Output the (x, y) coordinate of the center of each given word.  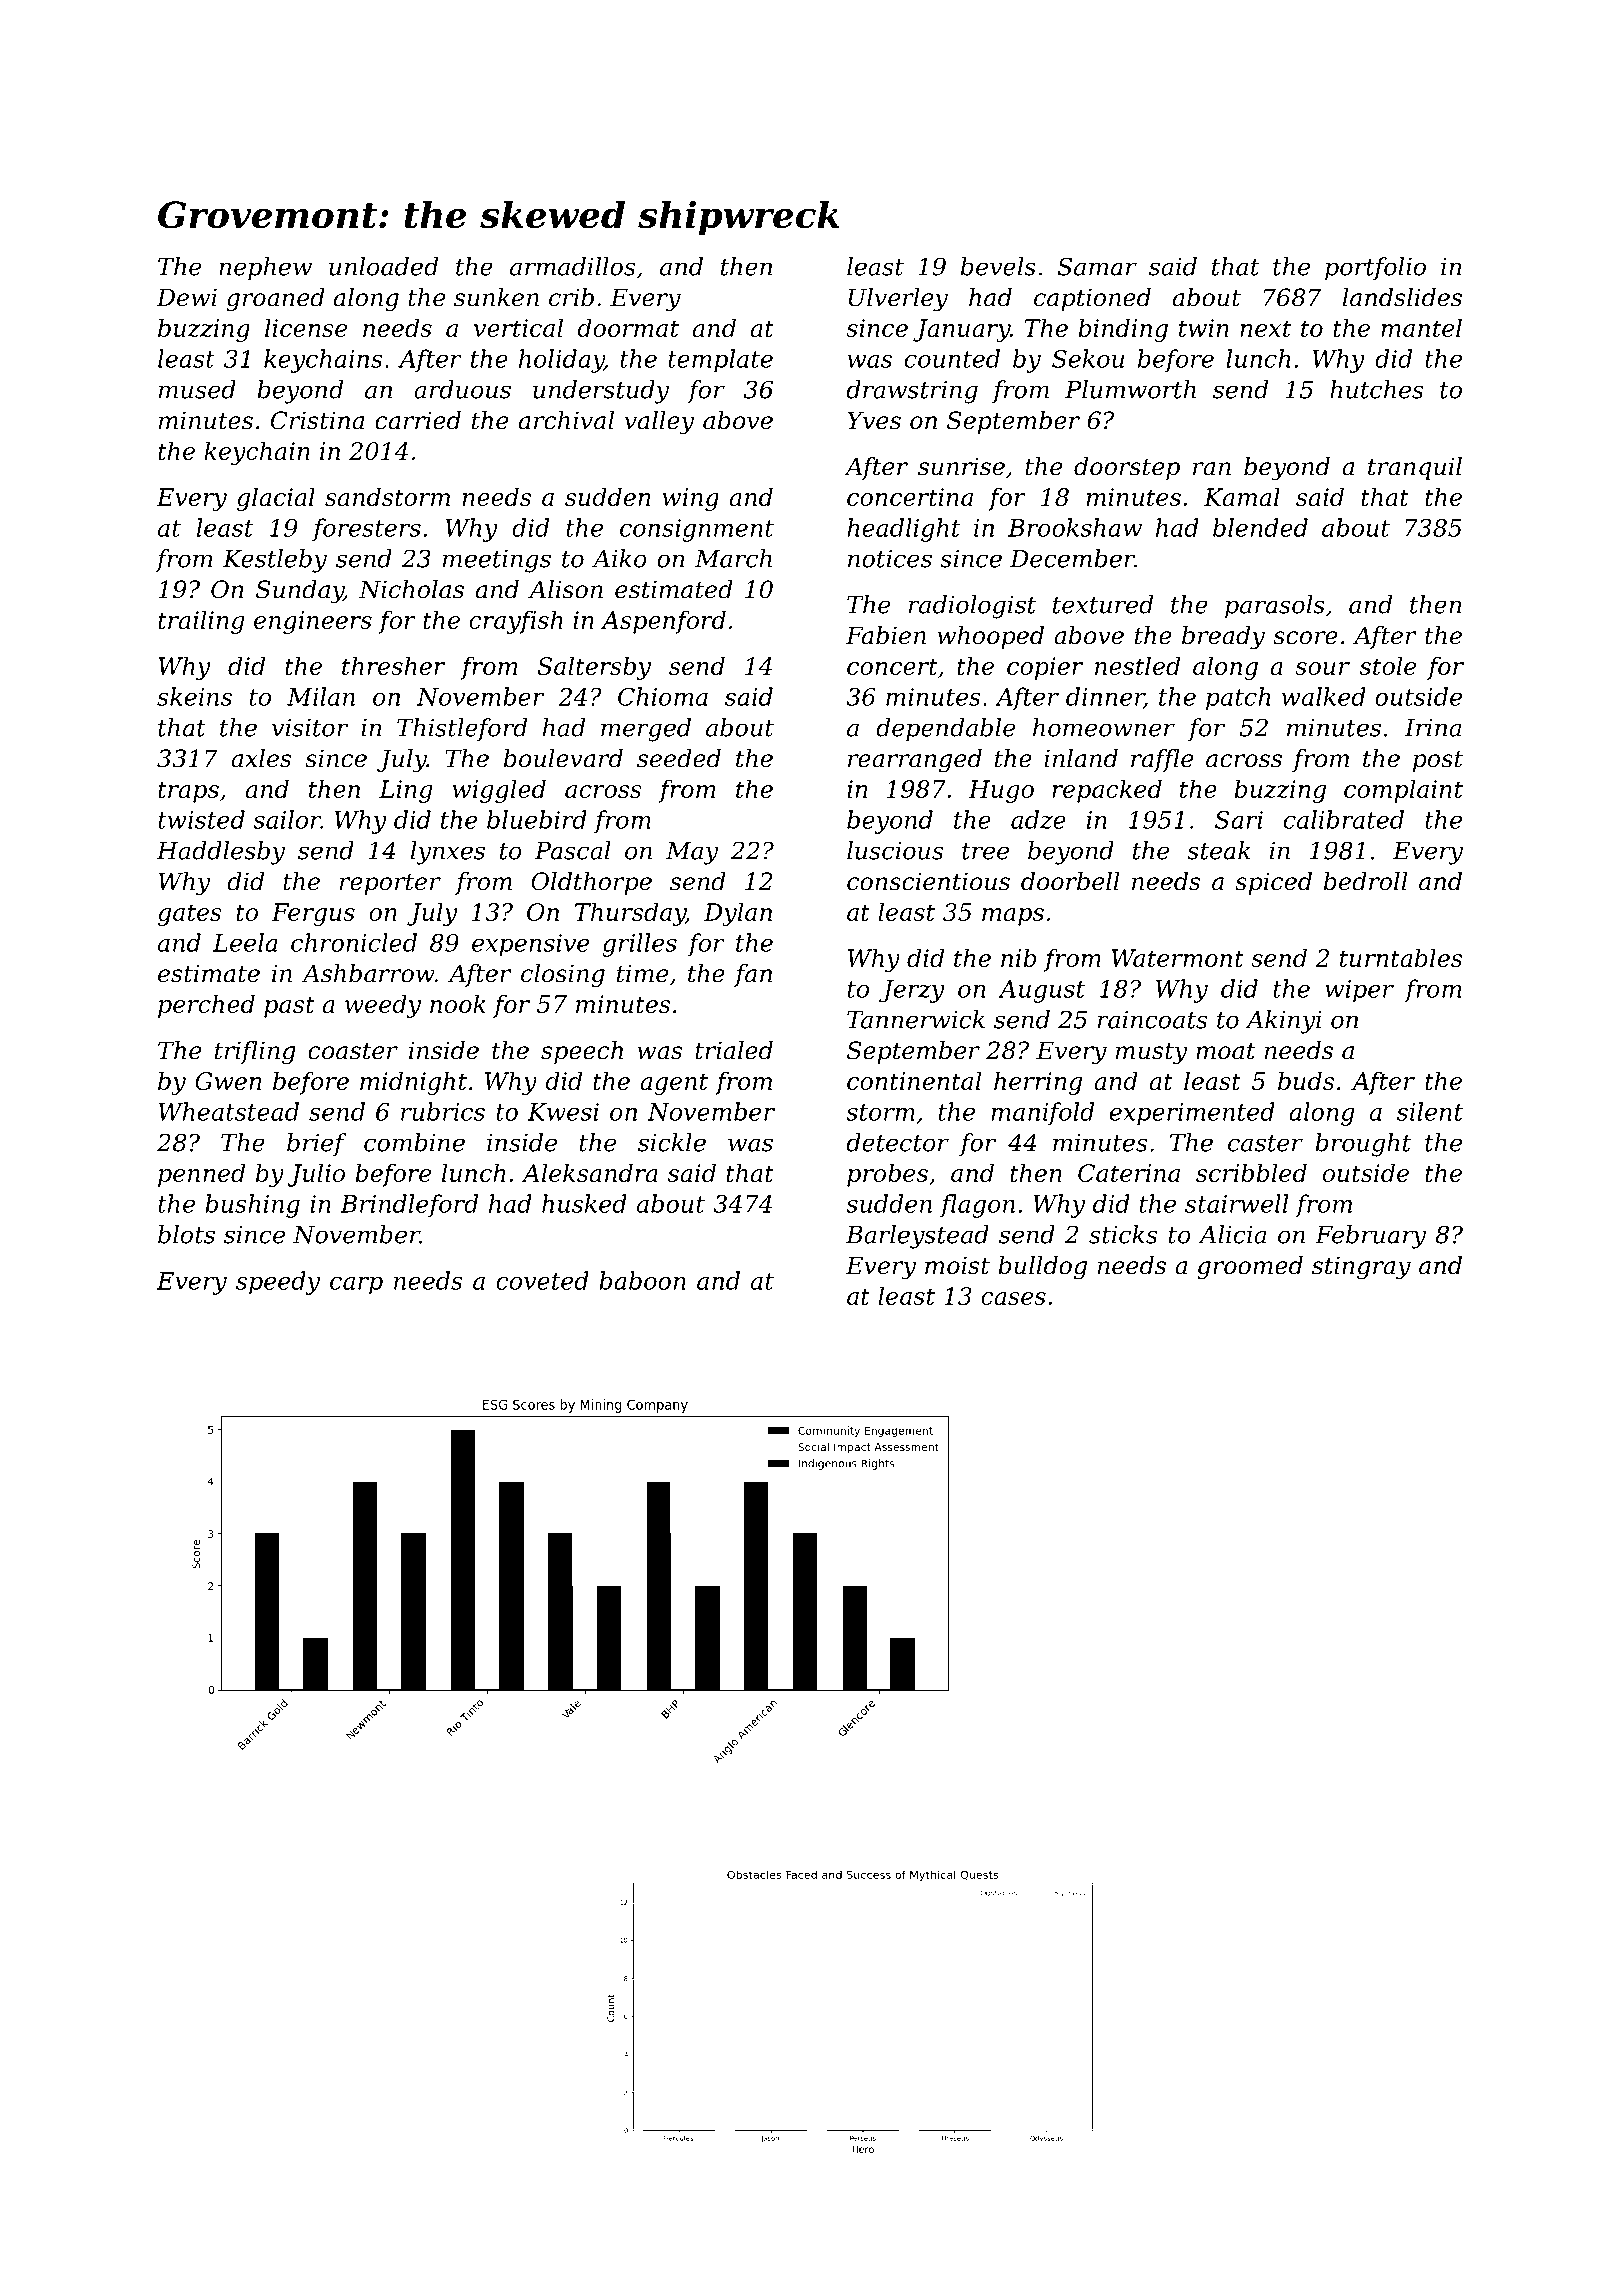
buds (1306, 1080)
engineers (313, 622)
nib (1018, 957)
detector (898, 1142)
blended (1260, 527)
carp (356, 1285)
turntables (1401, 957)
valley (659, 423)
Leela (245, 942)
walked (1324, 696)
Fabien (886, 635)
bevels (998, 266)
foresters (366, 530)
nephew (265, 268)
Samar (1097, 266)
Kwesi (563, 1112)
